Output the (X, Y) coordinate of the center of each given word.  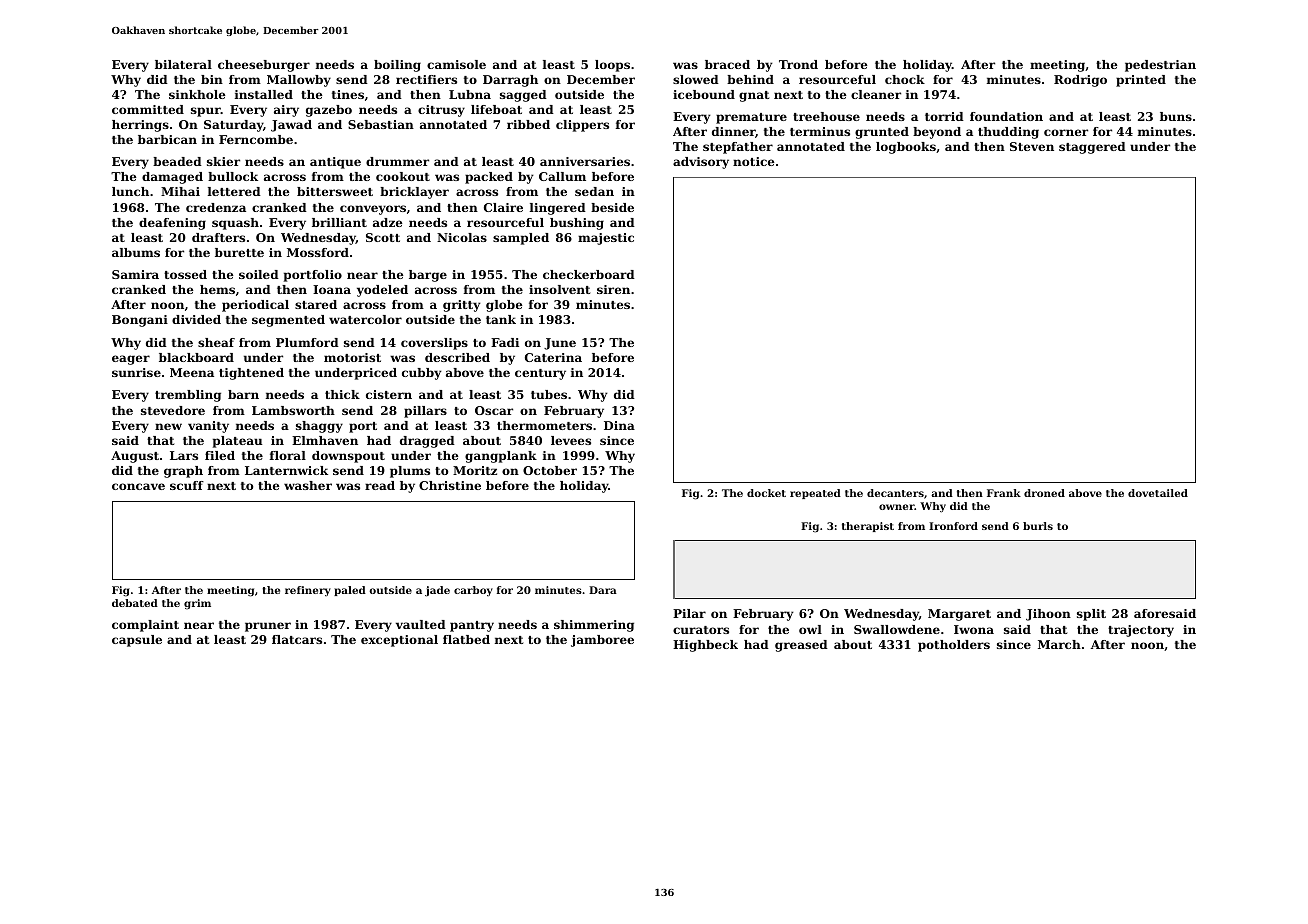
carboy (473, 591)
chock (905, 79)
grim (197, 604)
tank (501, 319)
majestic (606, 239)
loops (612, 66)
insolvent (559, 289)
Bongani (140, 321)
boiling (397, 66)
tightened (251, 374)
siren (613, 289)
